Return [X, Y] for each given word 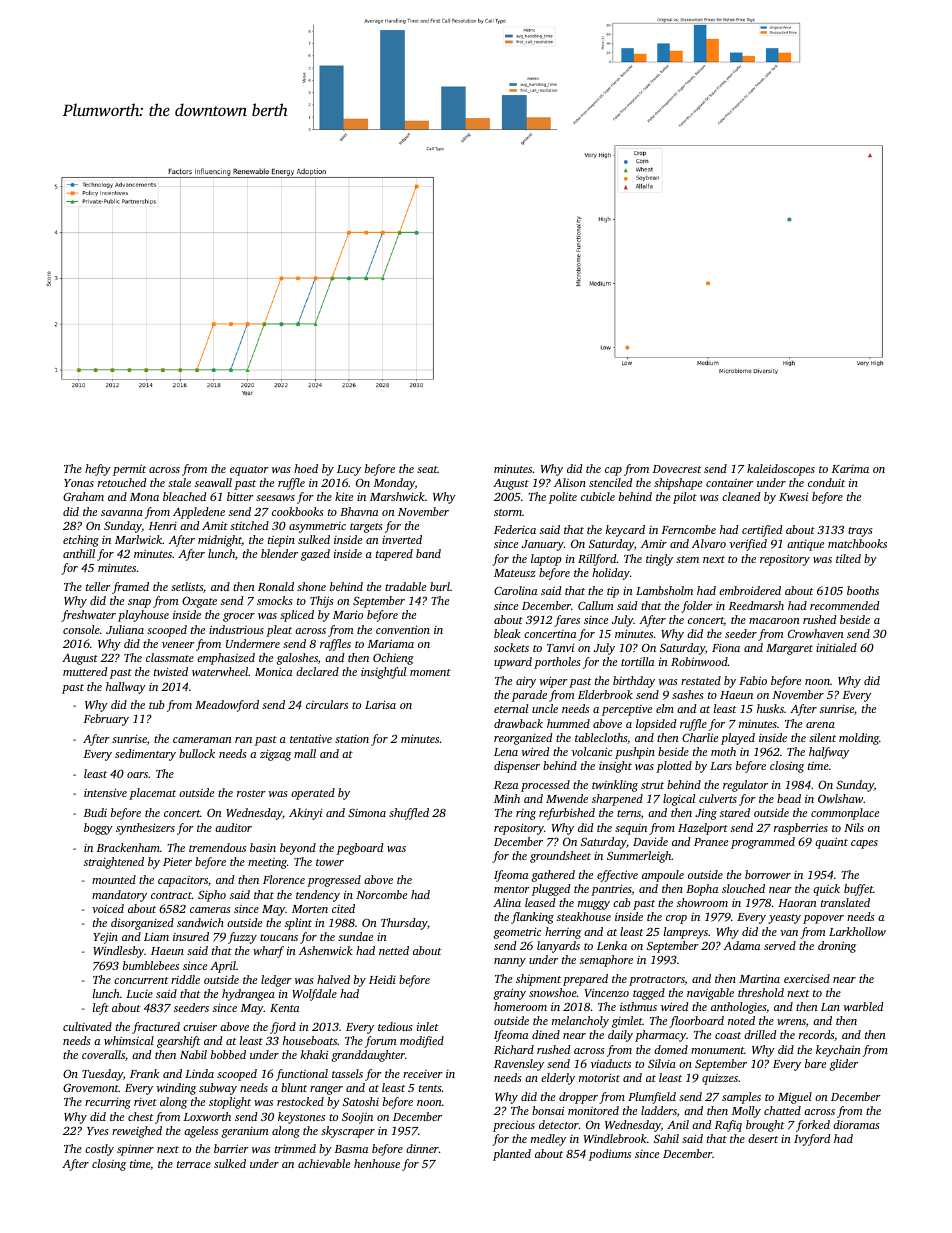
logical [679, 800]
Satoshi [361, 1101]
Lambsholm [664, 590]
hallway [126, 688]
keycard [625, 531]
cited [343, 908]
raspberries [801, 829]
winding [176, 1089]
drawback [518, 723]
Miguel [795, 1098]
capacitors [183, 881]
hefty [98, 470]
